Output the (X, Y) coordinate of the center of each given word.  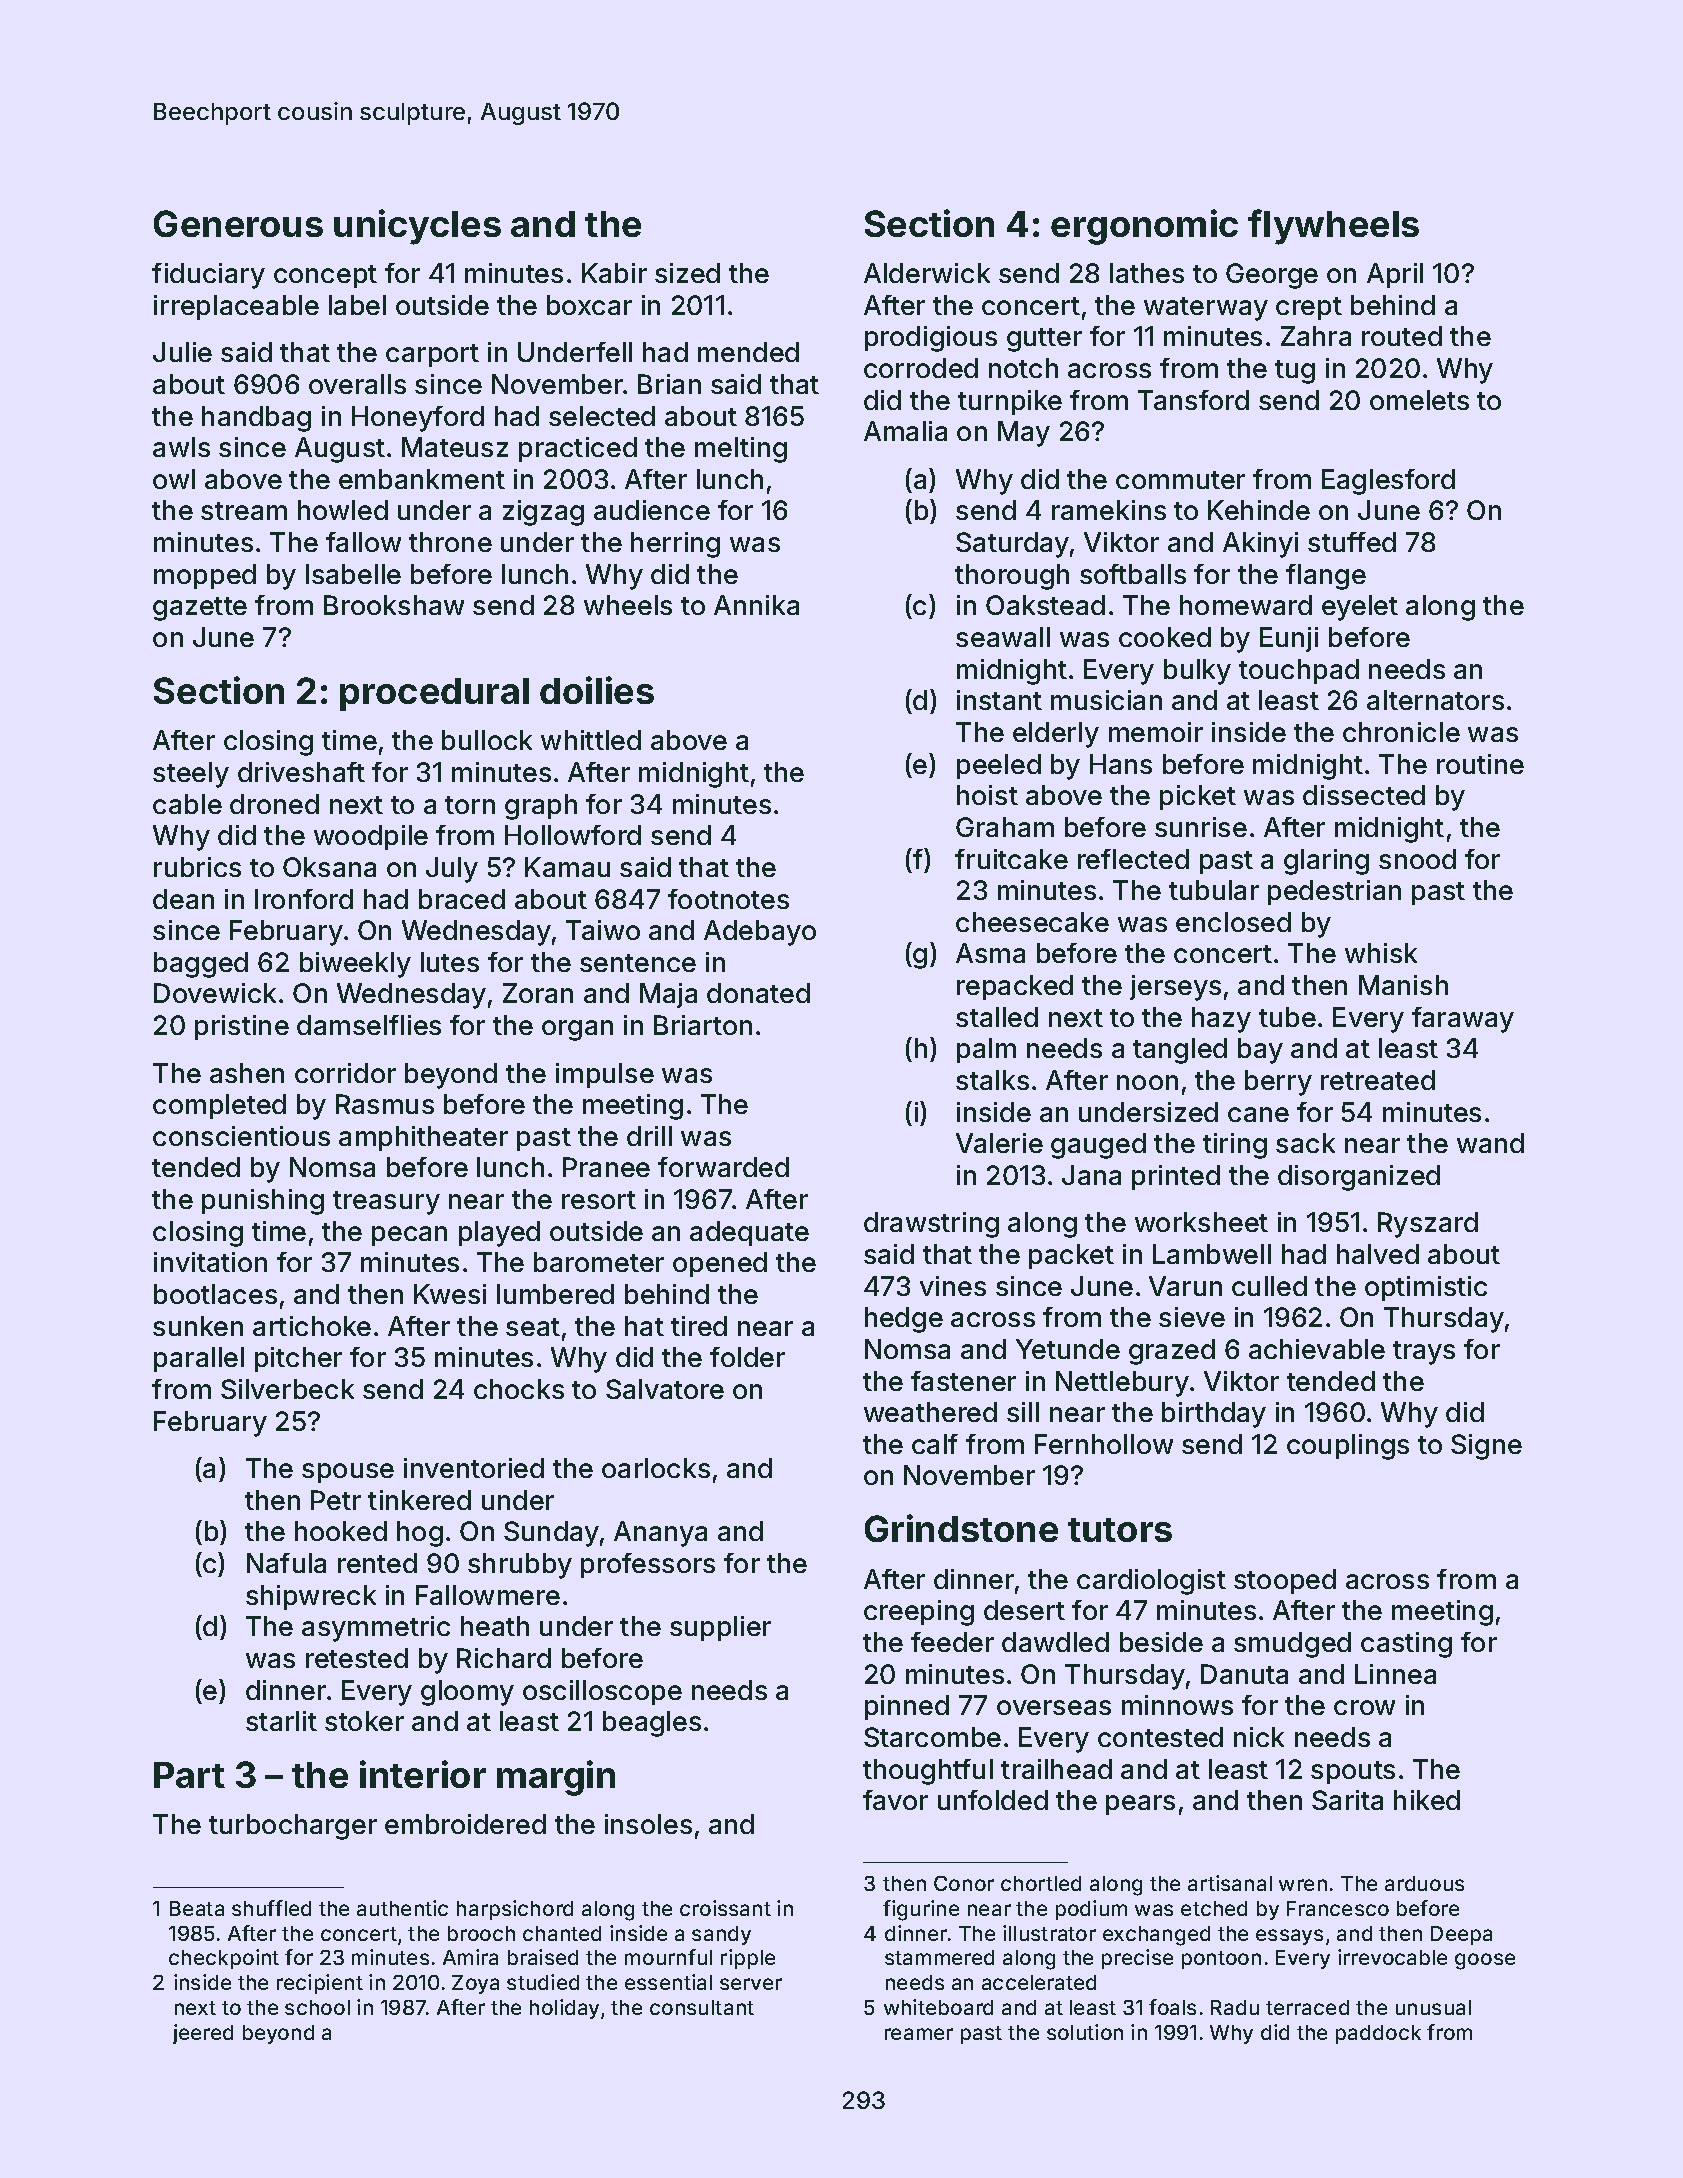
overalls (357, 384)
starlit (281, 1721)
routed (1402, 336)
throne (450, 542)
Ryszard (1428, 1225)
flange (1326, 577)
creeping (919, 1613)
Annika (756, 605)
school (317, 2007)
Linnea (1395, 1674)
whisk (1381, 953)
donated (758, 993)
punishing (263, 1202)
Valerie (999, 1143)
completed (219, 1106)
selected (602, 416)
